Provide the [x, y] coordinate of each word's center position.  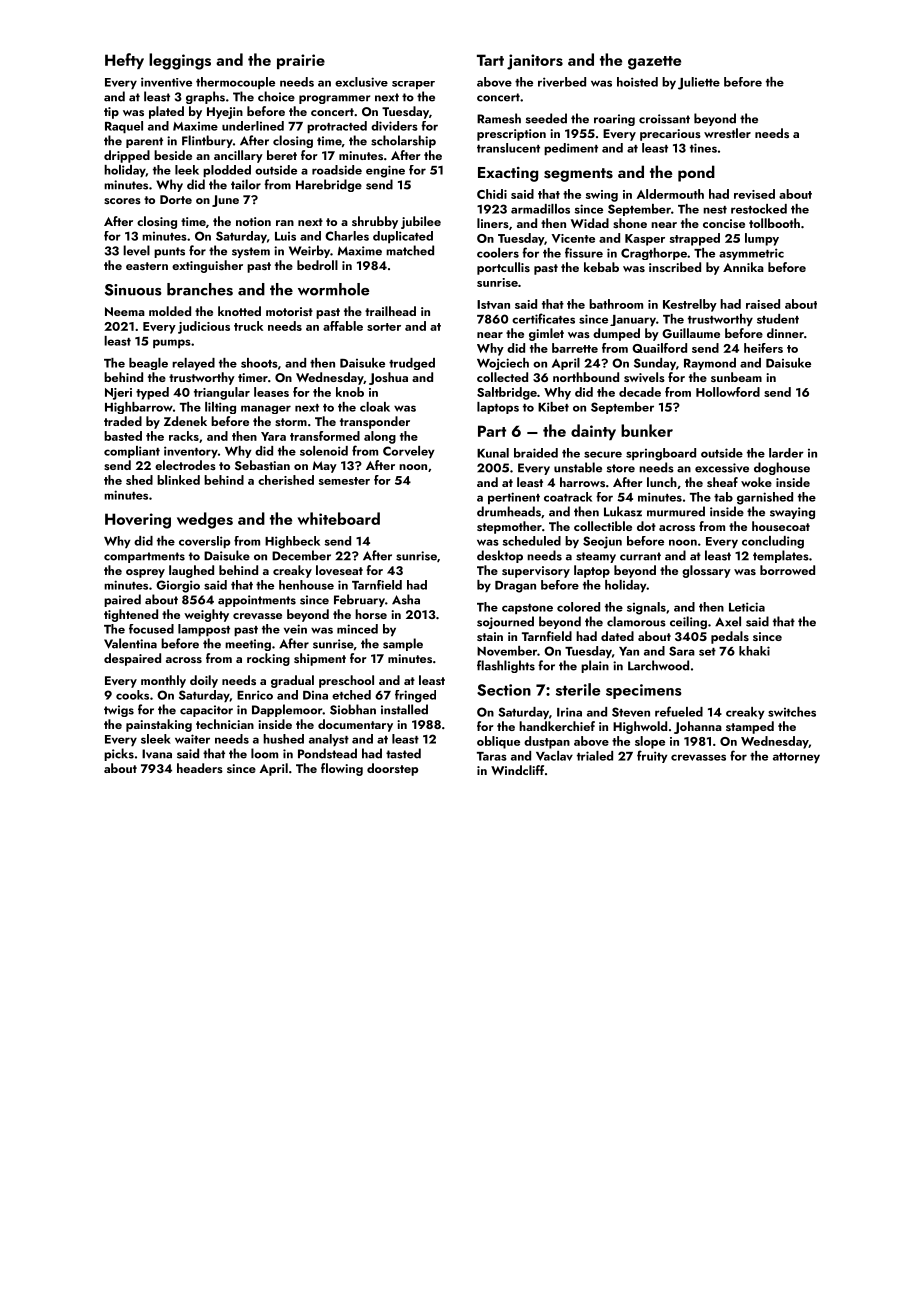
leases [271, 392]
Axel [728, 621]
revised [754, 194]
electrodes [185, 465]
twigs [119, 711]
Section [504, 690]
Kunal [493, 453]
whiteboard [338, 518]
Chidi [492, 194]
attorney [796, 758]
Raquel [124, 127]
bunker [647, 430]
